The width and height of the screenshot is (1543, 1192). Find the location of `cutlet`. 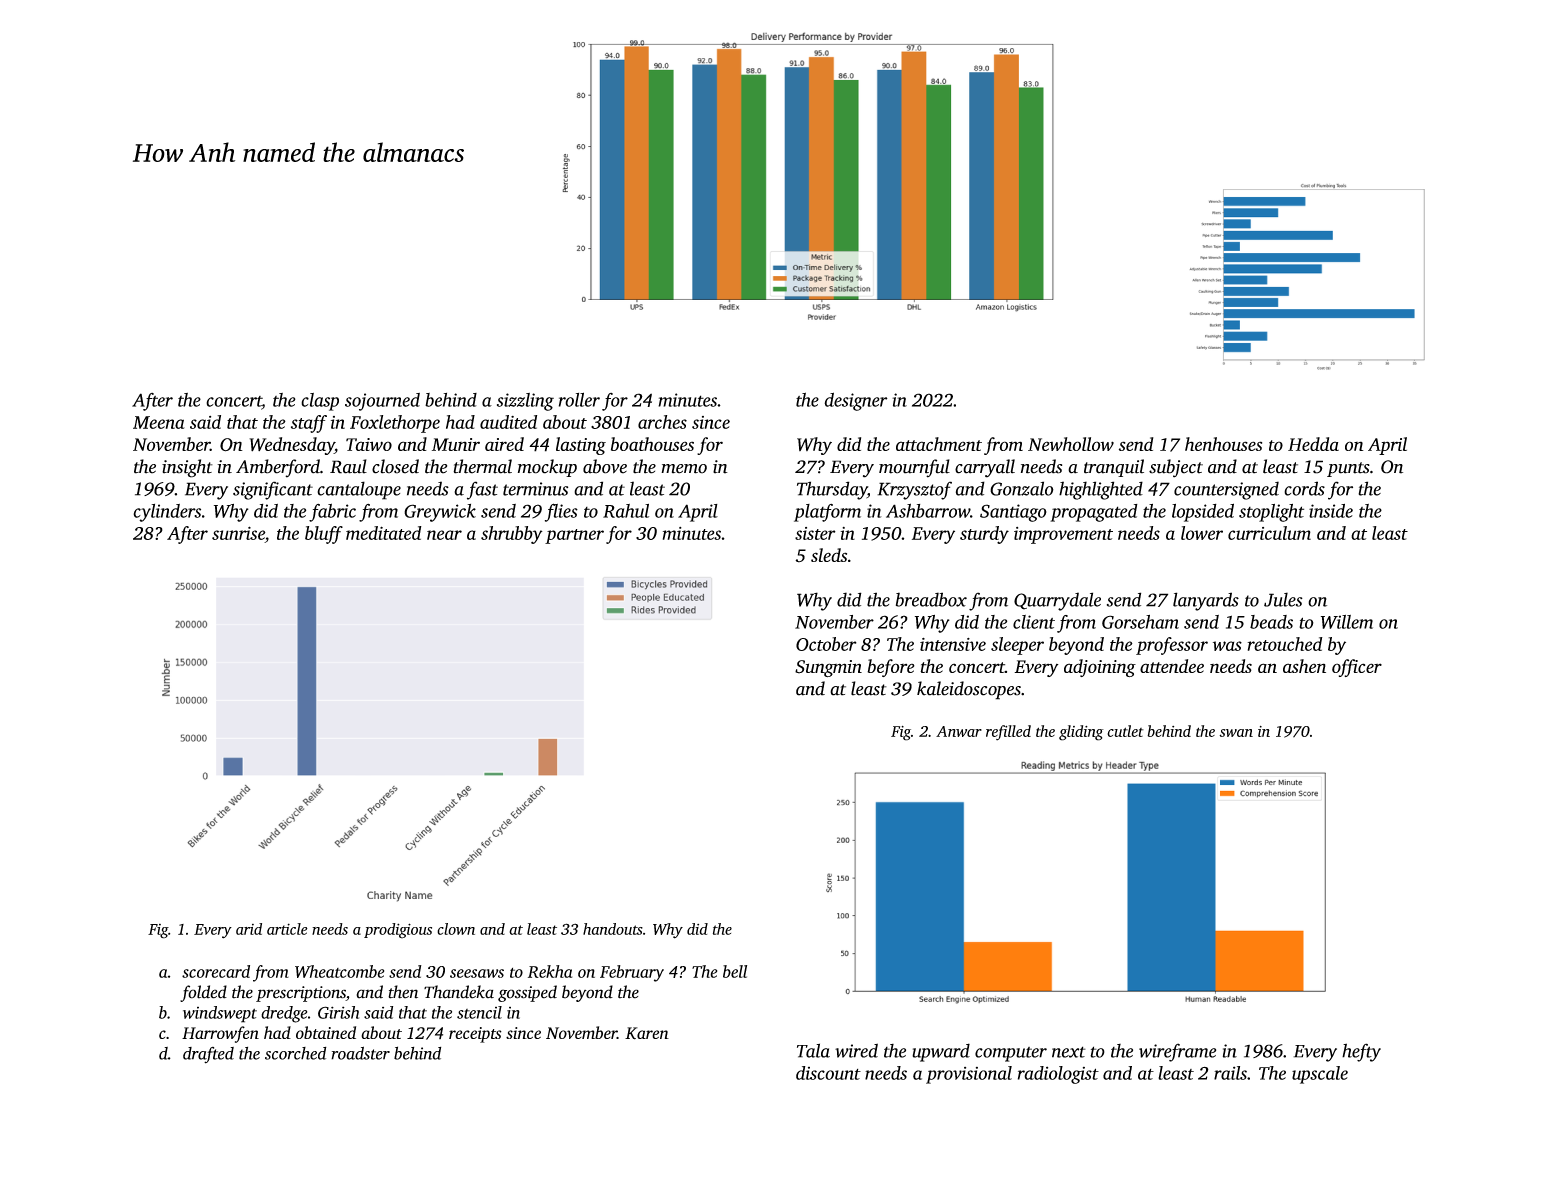

cutlet is located at coordinates (1125, 731).
